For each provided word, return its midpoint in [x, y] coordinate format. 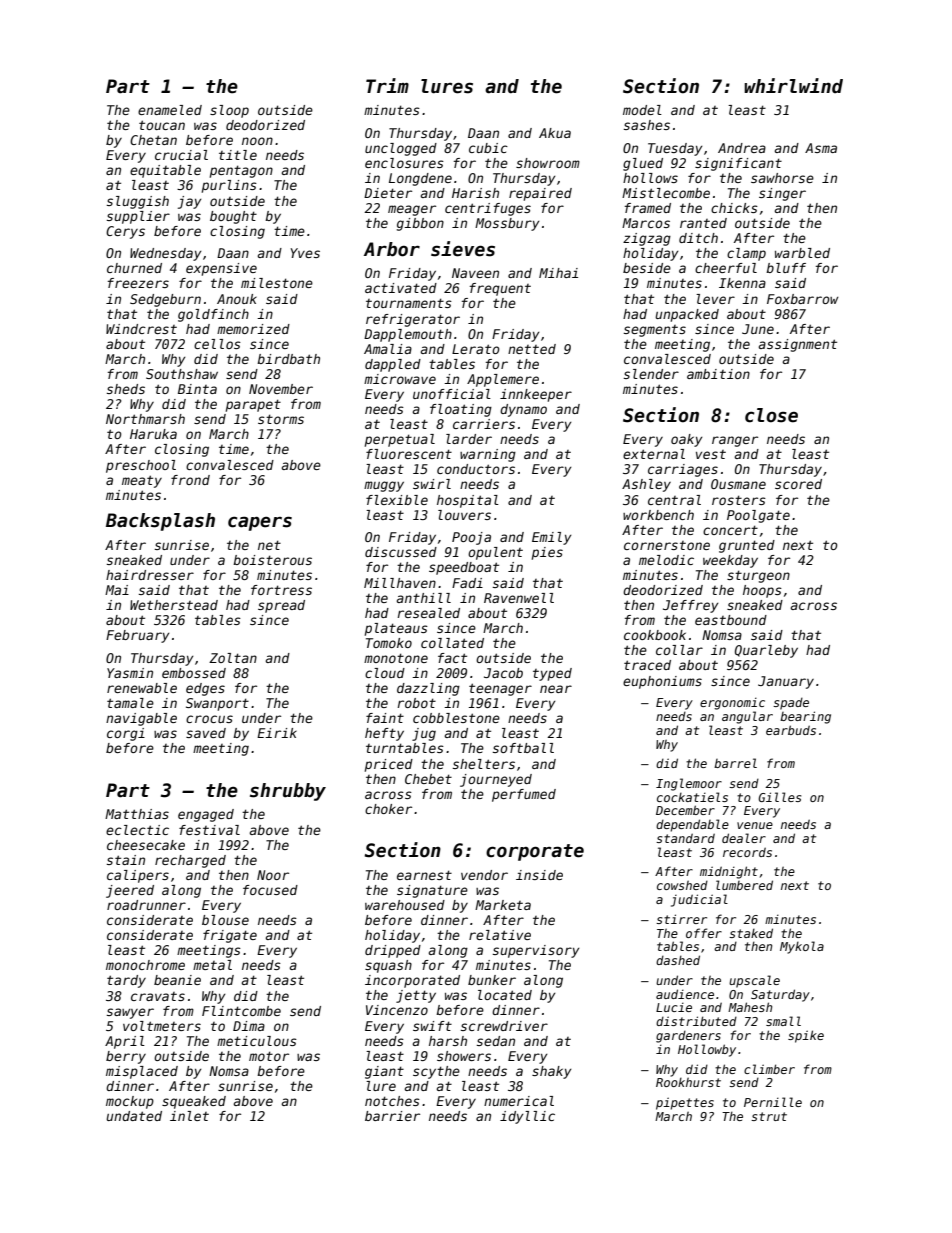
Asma [821, 148]
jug [424, 734]
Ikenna [742, 283]
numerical [519, 1101]
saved [206, 733]
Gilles [779, 797]
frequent [500, 289]
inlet [189, 1116]
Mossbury [507, 224]
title [238, 155]
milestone [277, 283]
